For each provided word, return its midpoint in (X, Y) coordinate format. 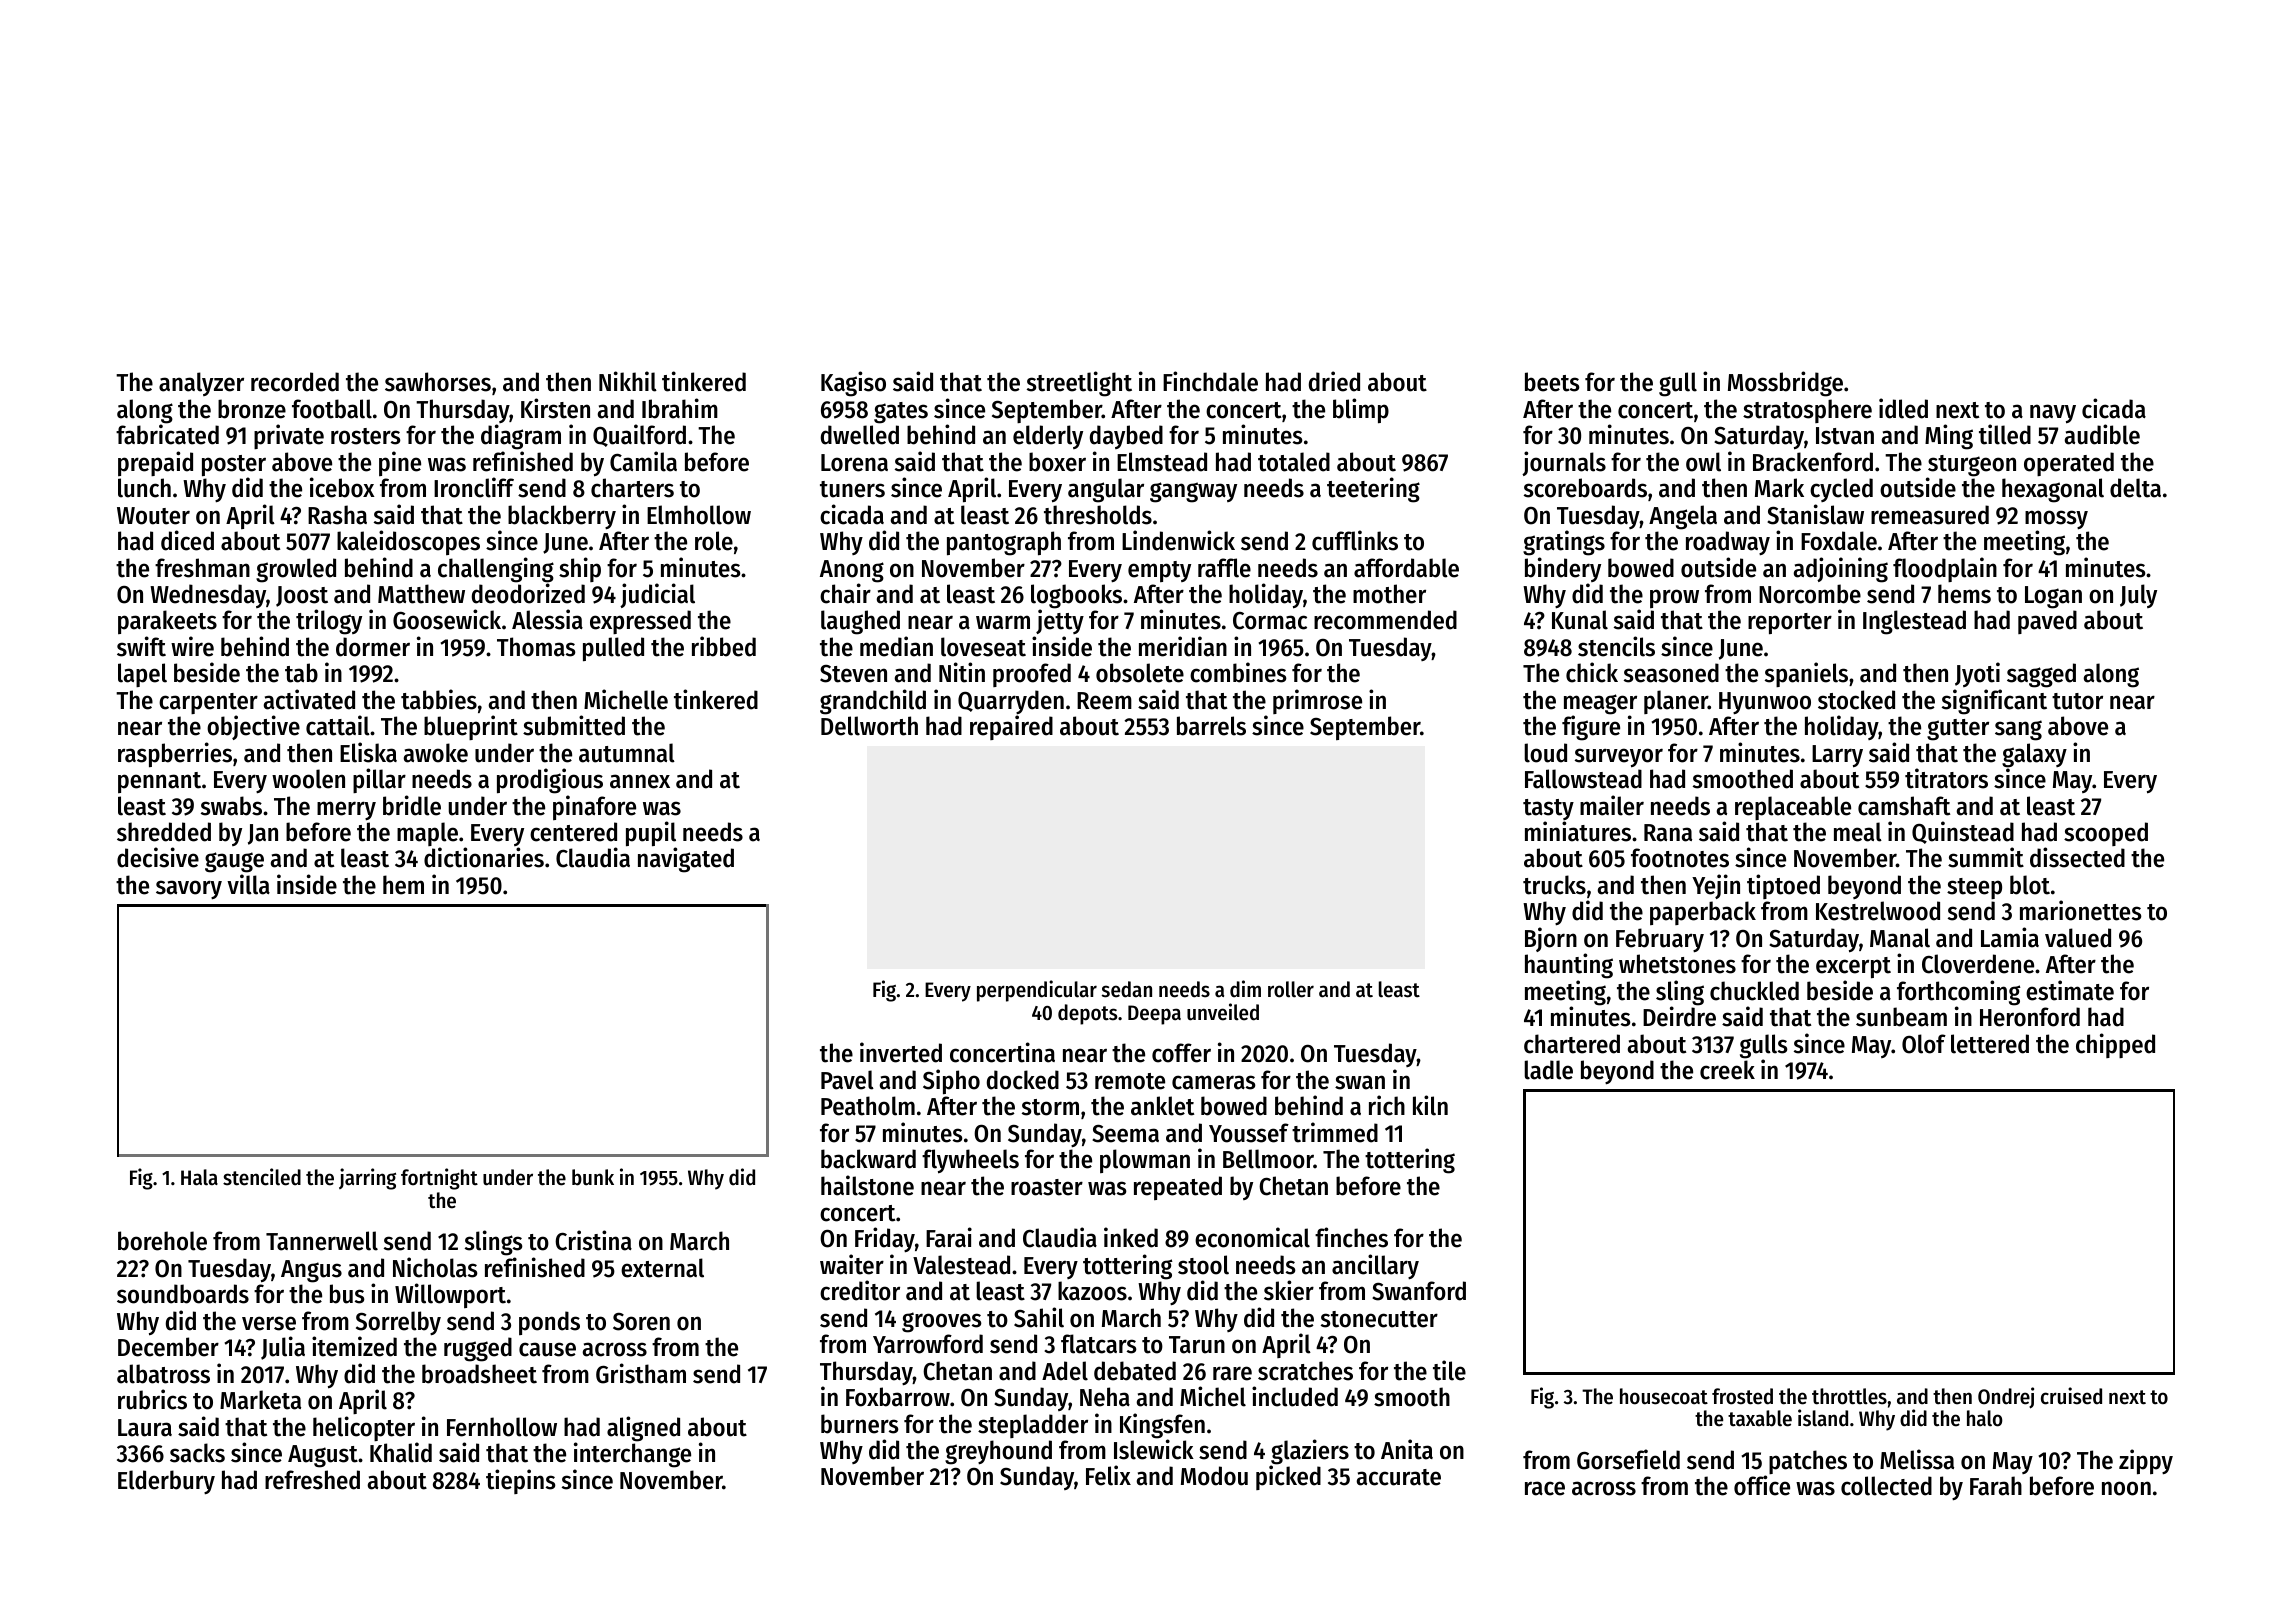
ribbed (724, 646)
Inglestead (1914, 622)
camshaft (1904, 806)
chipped (2115, 1045)
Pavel (847, 1080)
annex (640, 781)
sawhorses (438, 382)
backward (868, 1159)
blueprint (471, 727)
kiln (1430, 1105)
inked (1131, 1237)
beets (1552, 382)
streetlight (1079, 384)
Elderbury (166, 1482)
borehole (162, 1241)
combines (1238, 672)
